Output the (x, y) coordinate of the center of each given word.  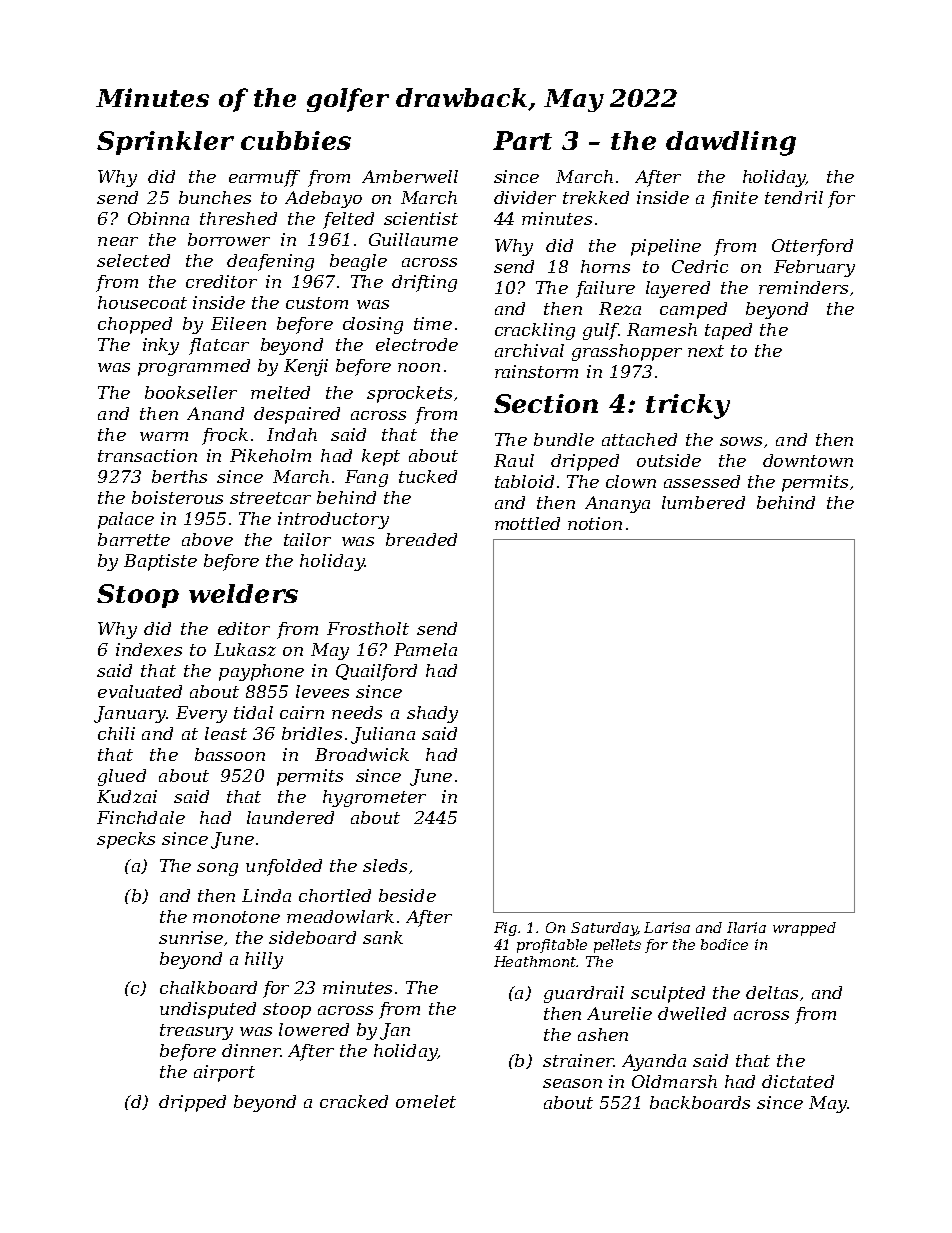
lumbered (703, 502)
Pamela (425, 649)
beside (407, 895)
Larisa (667, 927)
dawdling (731, 143)
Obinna (158, 218)
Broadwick (362, 754)
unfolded (284, 867)
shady (432, 714)
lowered (314, 1029)
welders (243, 593)
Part (522, 140)
